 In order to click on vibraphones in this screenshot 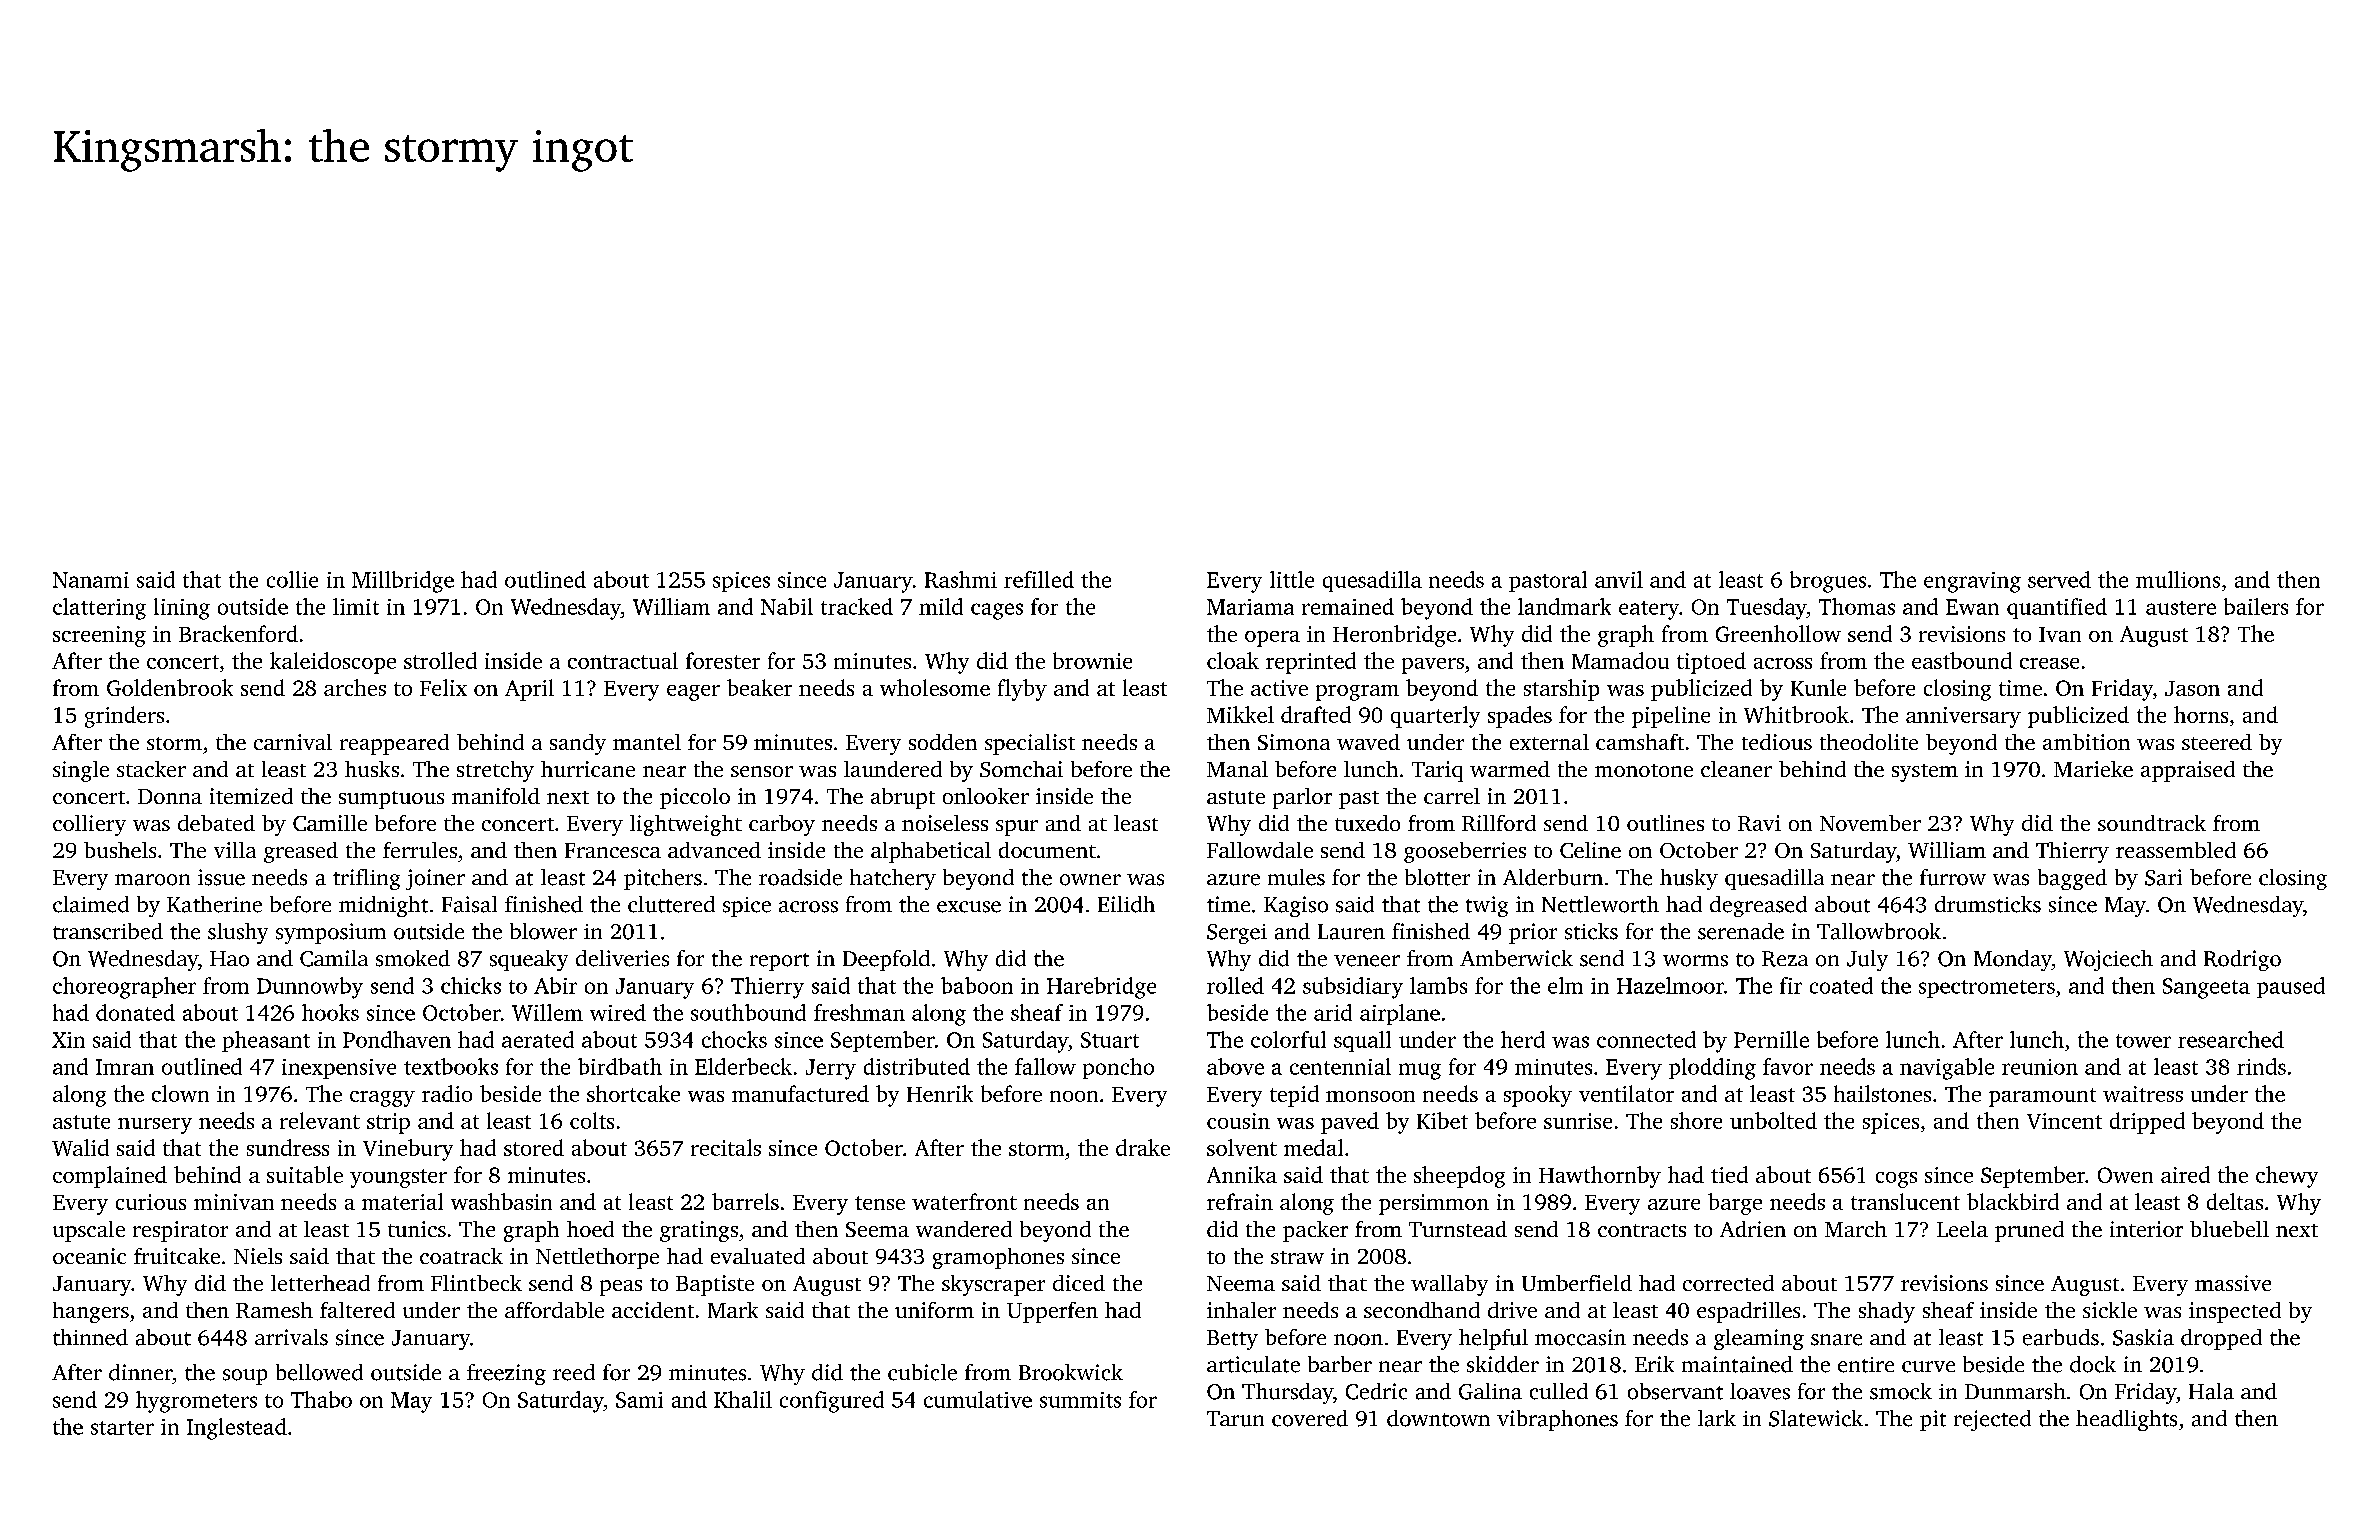, I will do `click(1557, 1420)`.
